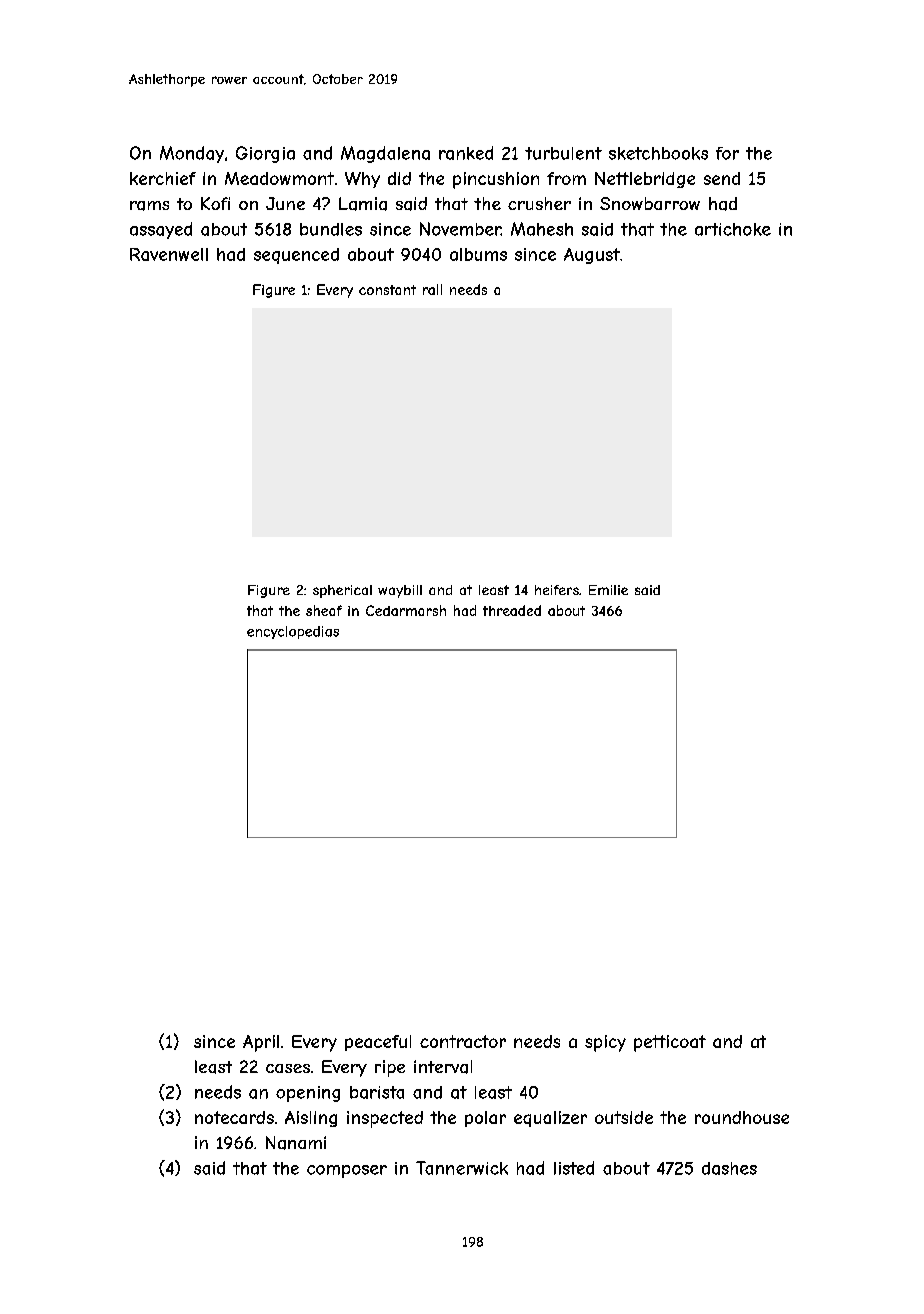 The height and width of the screenshot is (1314, 924). Describe the element at coordinates (261, 1043) in the screenshot. I see `April` at that location.
